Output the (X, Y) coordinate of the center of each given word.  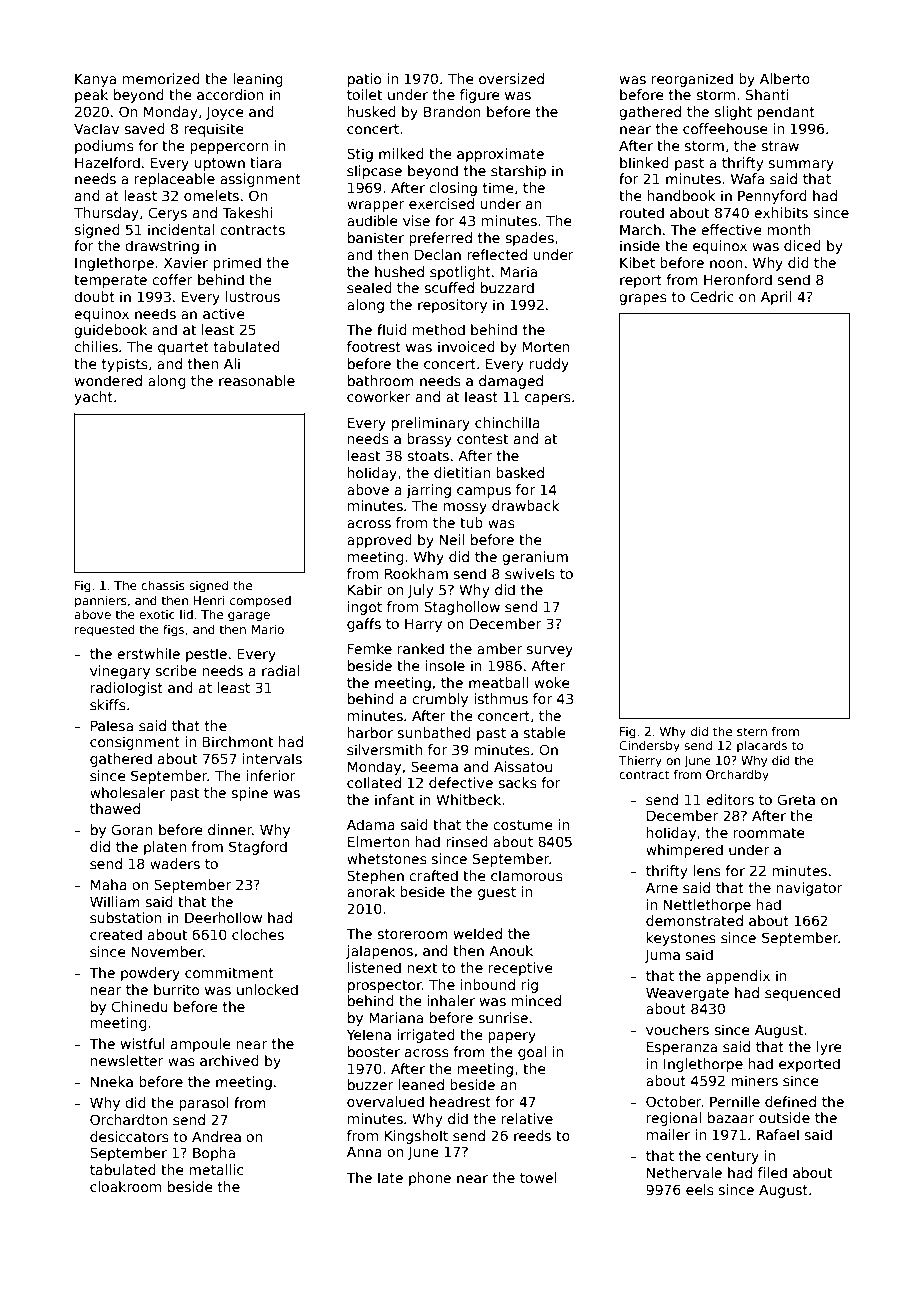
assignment (260, 180)
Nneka (112, 1081)
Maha (109, 884)
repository (452, 306)
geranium (535, 558)
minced (536, 1000)
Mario (268, 629)
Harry (423, 625)
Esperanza (682, 1048)
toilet (364, 94)
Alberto (785, 78)
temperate (110, 281)
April (776, 298)
